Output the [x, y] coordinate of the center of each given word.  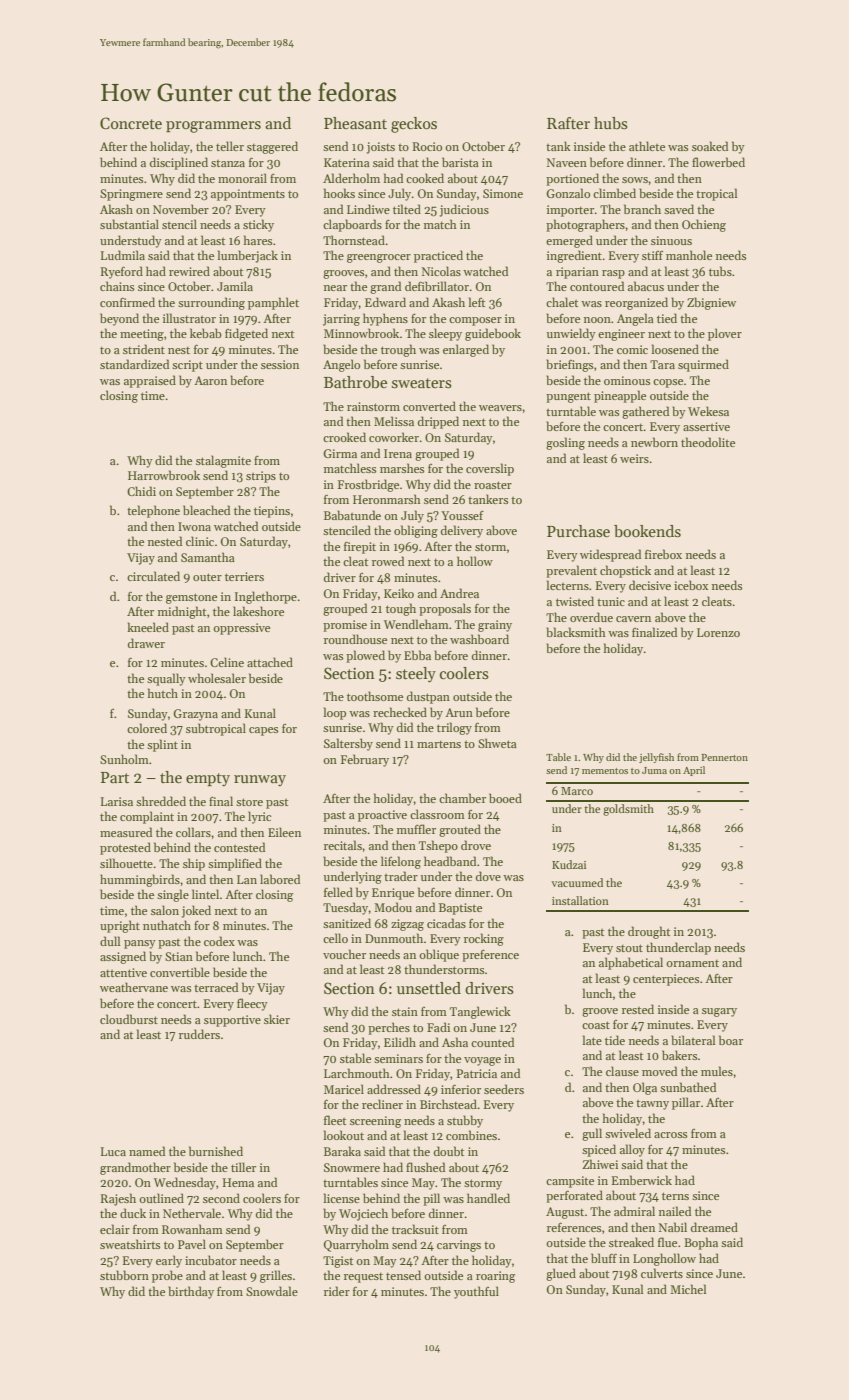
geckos [414, 125]
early [169, 1261]
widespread [610, 555]
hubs [611, 123]
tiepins [272, 512]
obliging [416, 531]
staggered [272, 147]
